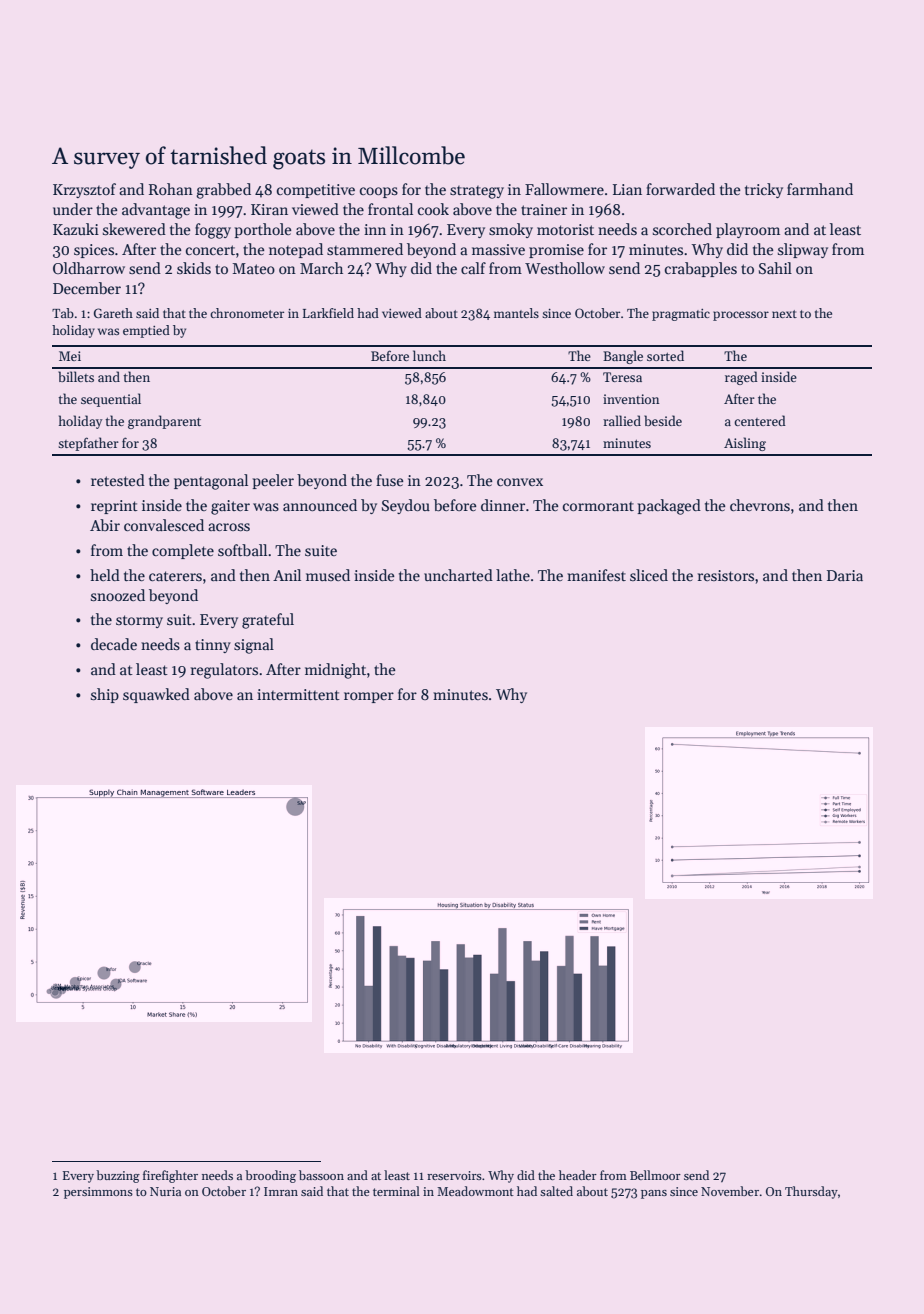  Describe the element at coordinates (224, 671) in the page. I see `regulators` at that location.
